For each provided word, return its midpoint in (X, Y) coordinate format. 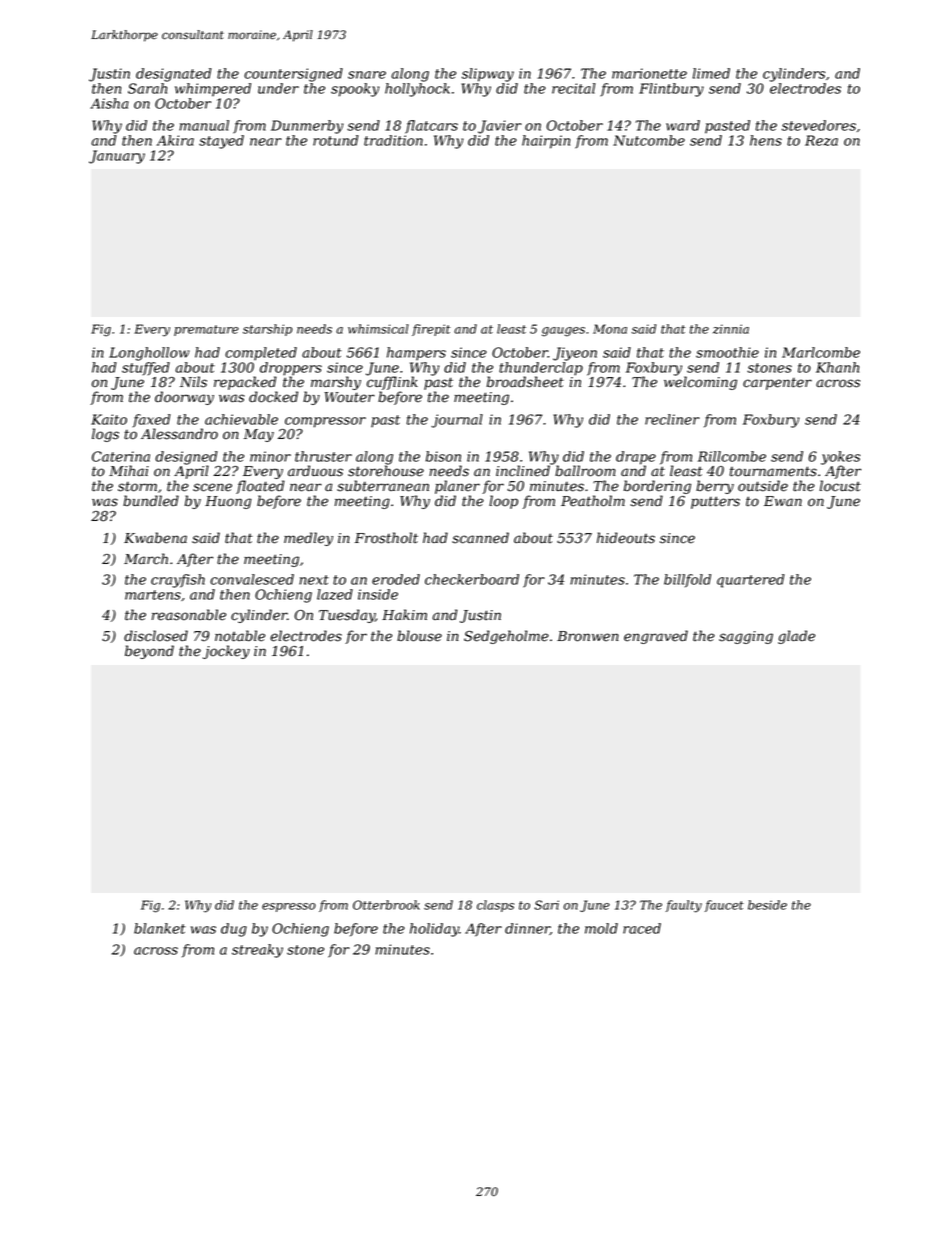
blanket (160, 928)
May (259, 435)
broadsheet (525, 382)
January (117, 157)
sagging (746, 637)
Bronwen (588, 636)
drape (636, 458)
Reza (821, 140)
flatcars (431, 127)
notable (240, 636)
